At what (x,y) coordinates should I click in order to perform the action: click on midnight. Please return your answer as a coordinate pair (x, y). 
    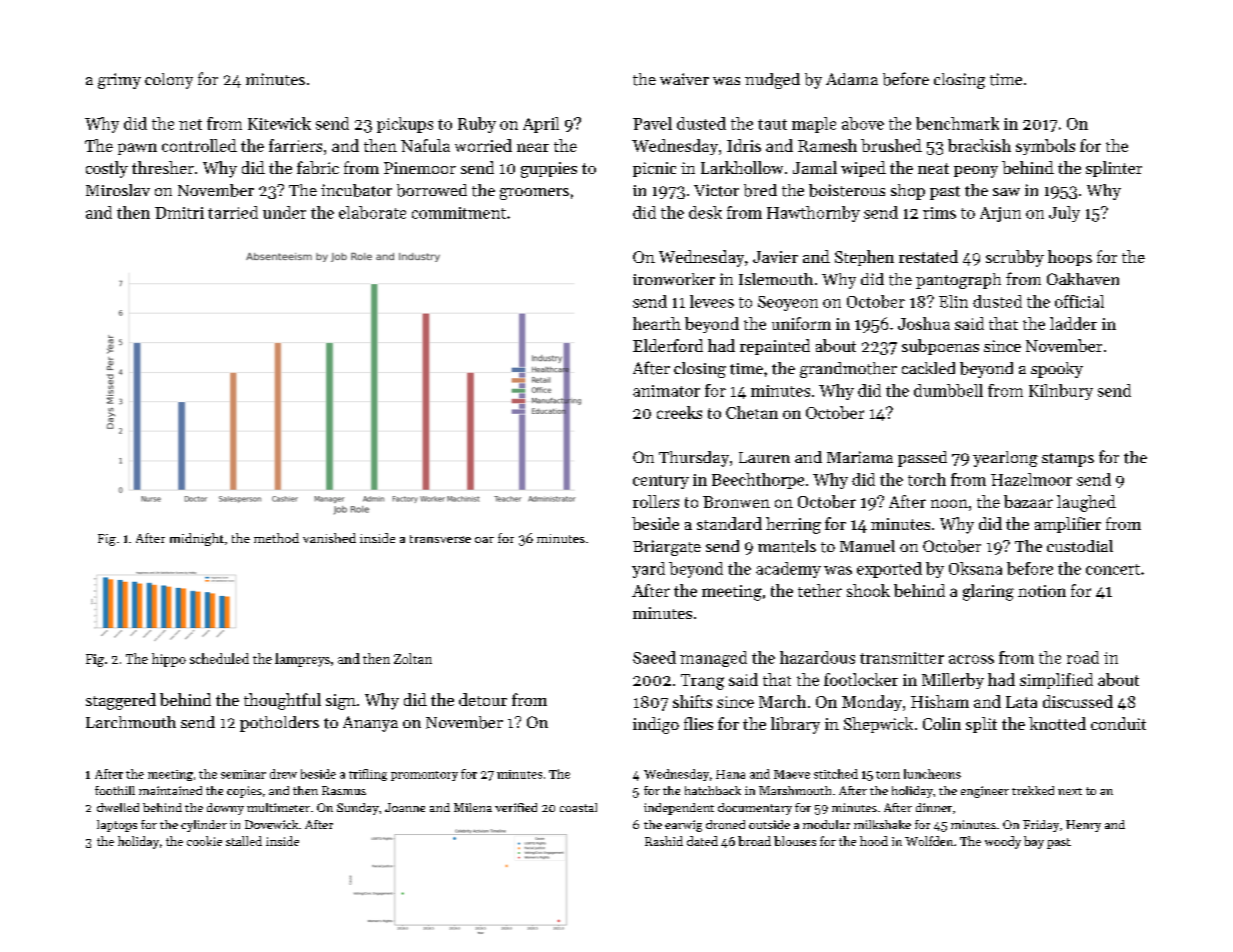
    Looking at the image, I should click on (197, 539).
